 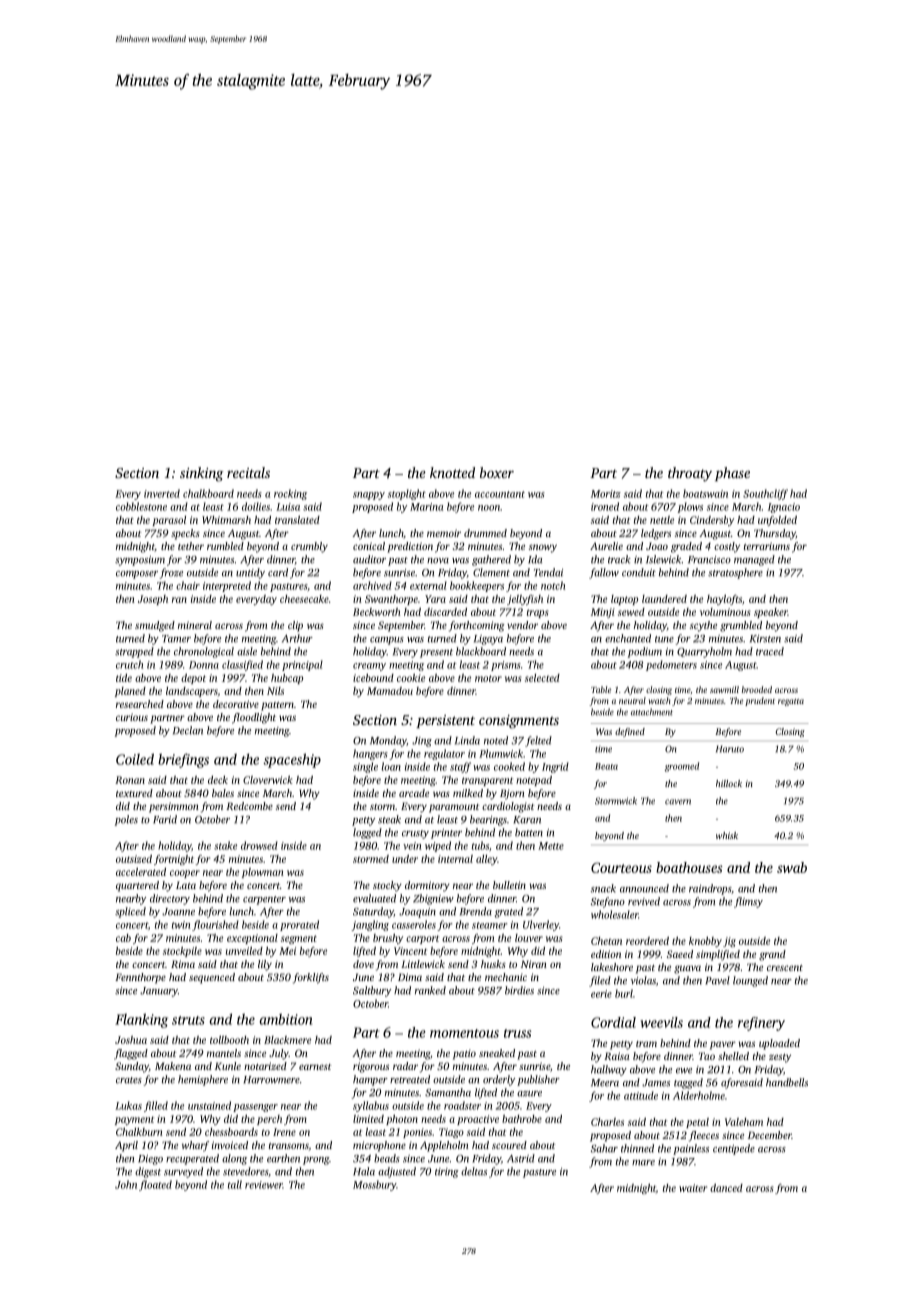 I want to click on John, so click(x=126, y=1184).
